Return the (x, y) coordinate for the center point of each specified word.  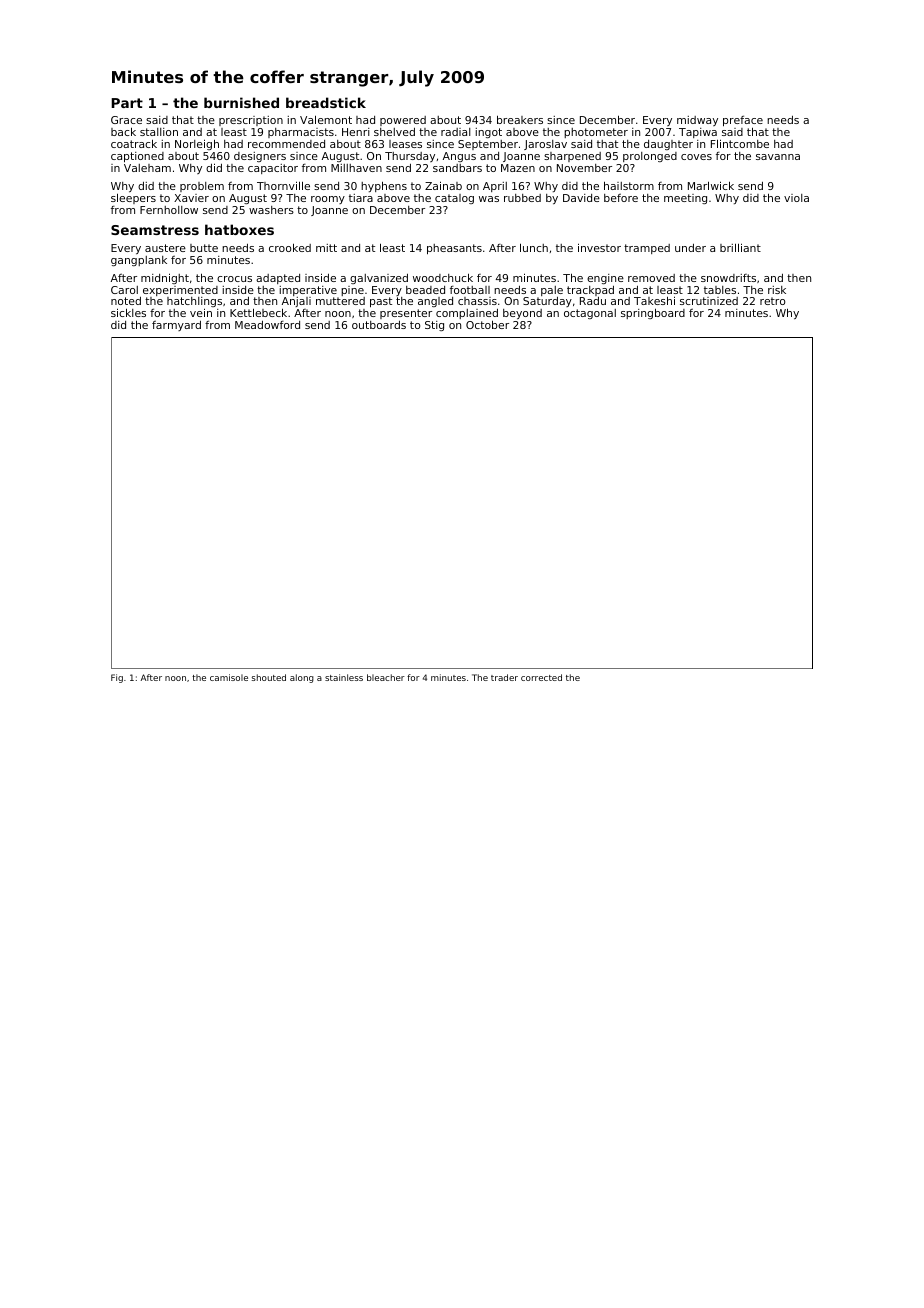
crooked (290, 247)
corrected (541, 677)
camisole (229, 677)
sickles (128, 312)
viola (796, 198)
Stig (434, 326)
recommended (286, 144)
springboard (653, 313)
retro (772, 301)
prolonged (650, 157)
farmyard (176, 325)
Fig (117, 678)
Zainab (443, 185)
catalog (454, 199)
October (487, 325)
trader (504, 677)
